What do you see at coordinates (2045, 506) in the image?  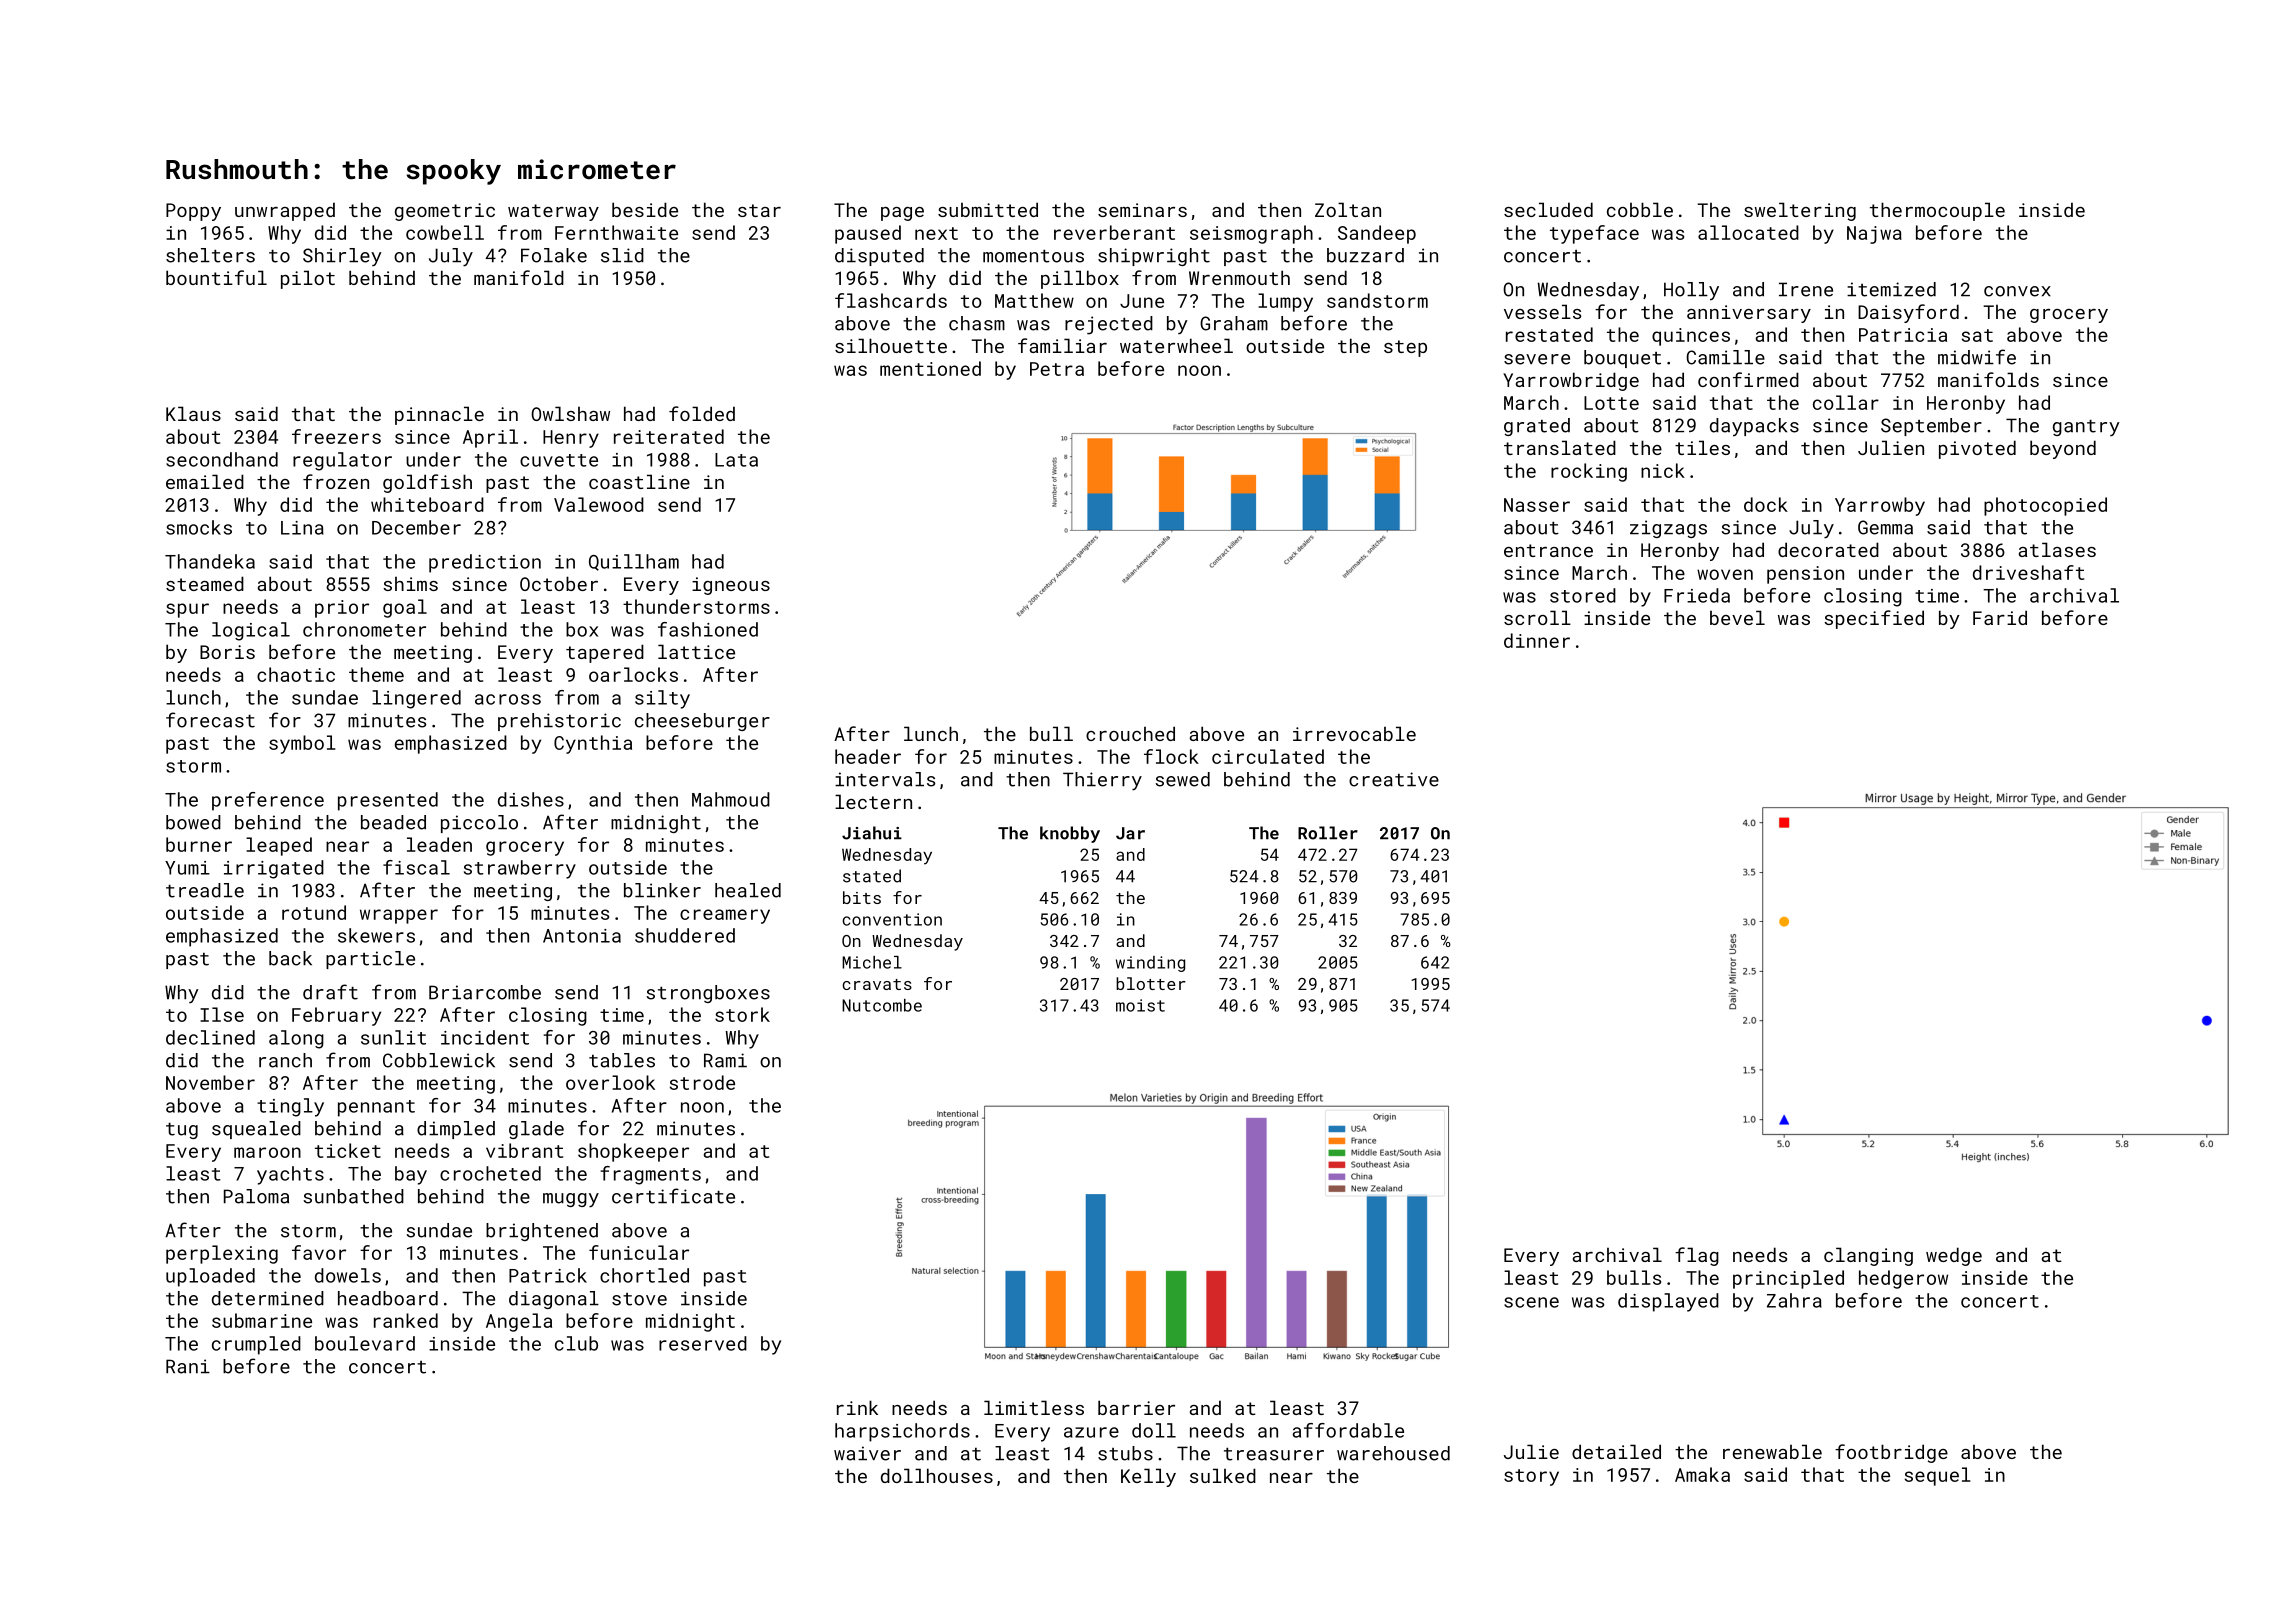 I see `photocopied` at bounding box center [2045, 506].
